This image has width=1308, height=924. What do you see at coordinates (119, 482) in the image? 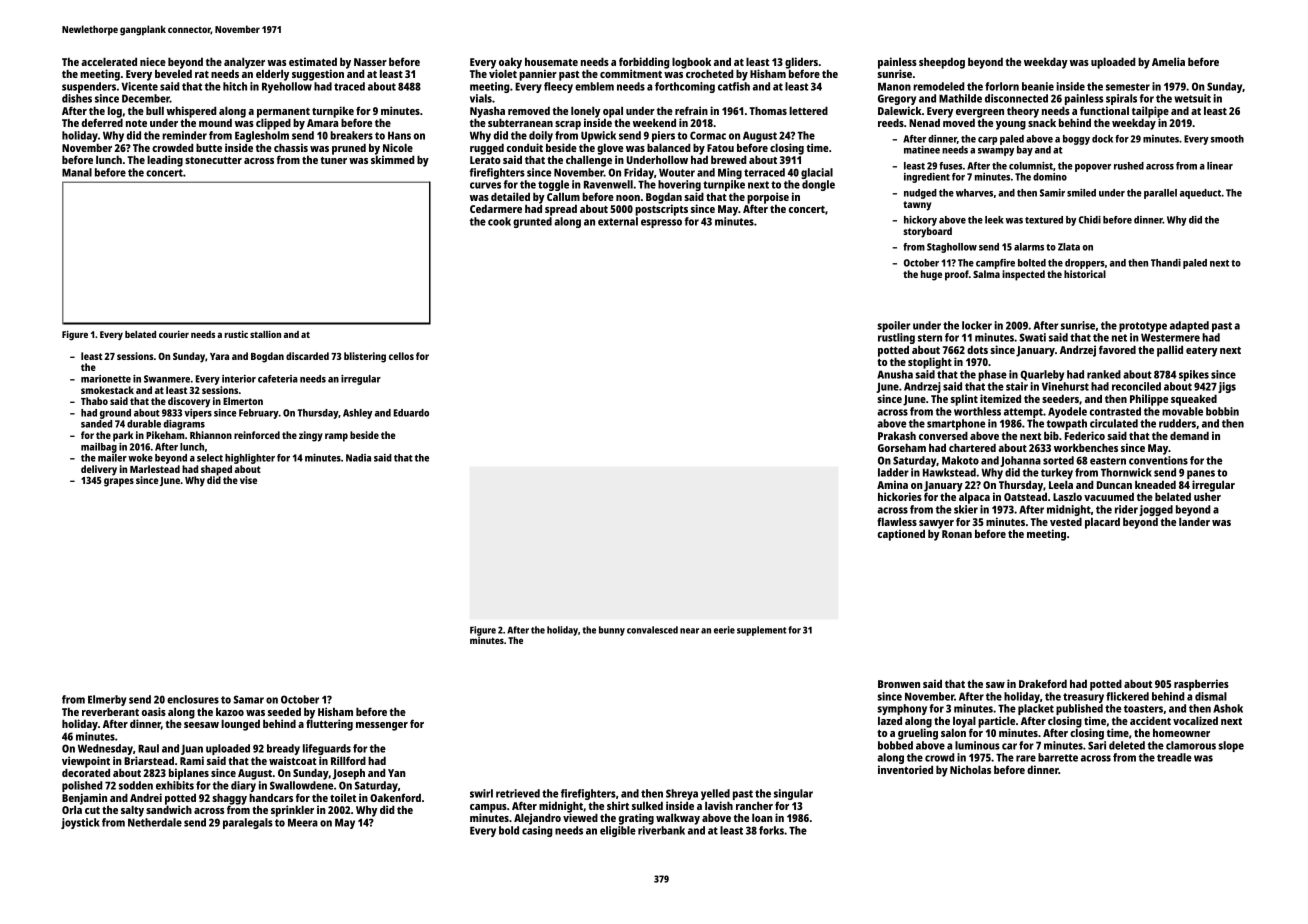
I see `grapes` at bounding box center [119, 482].
